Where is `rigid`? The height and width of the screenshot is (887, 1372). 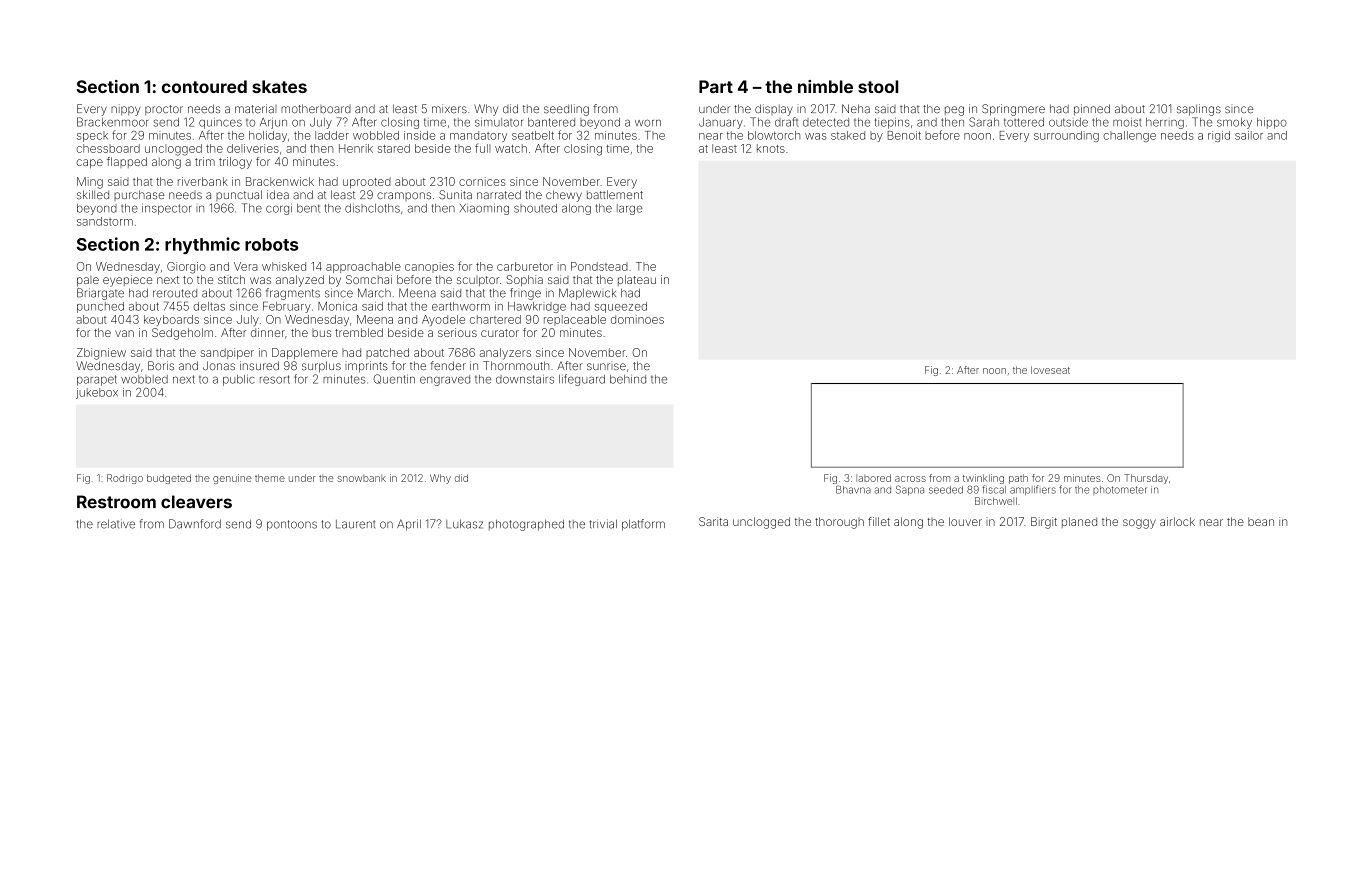 rigid is located at coordinates (1219, 136).
